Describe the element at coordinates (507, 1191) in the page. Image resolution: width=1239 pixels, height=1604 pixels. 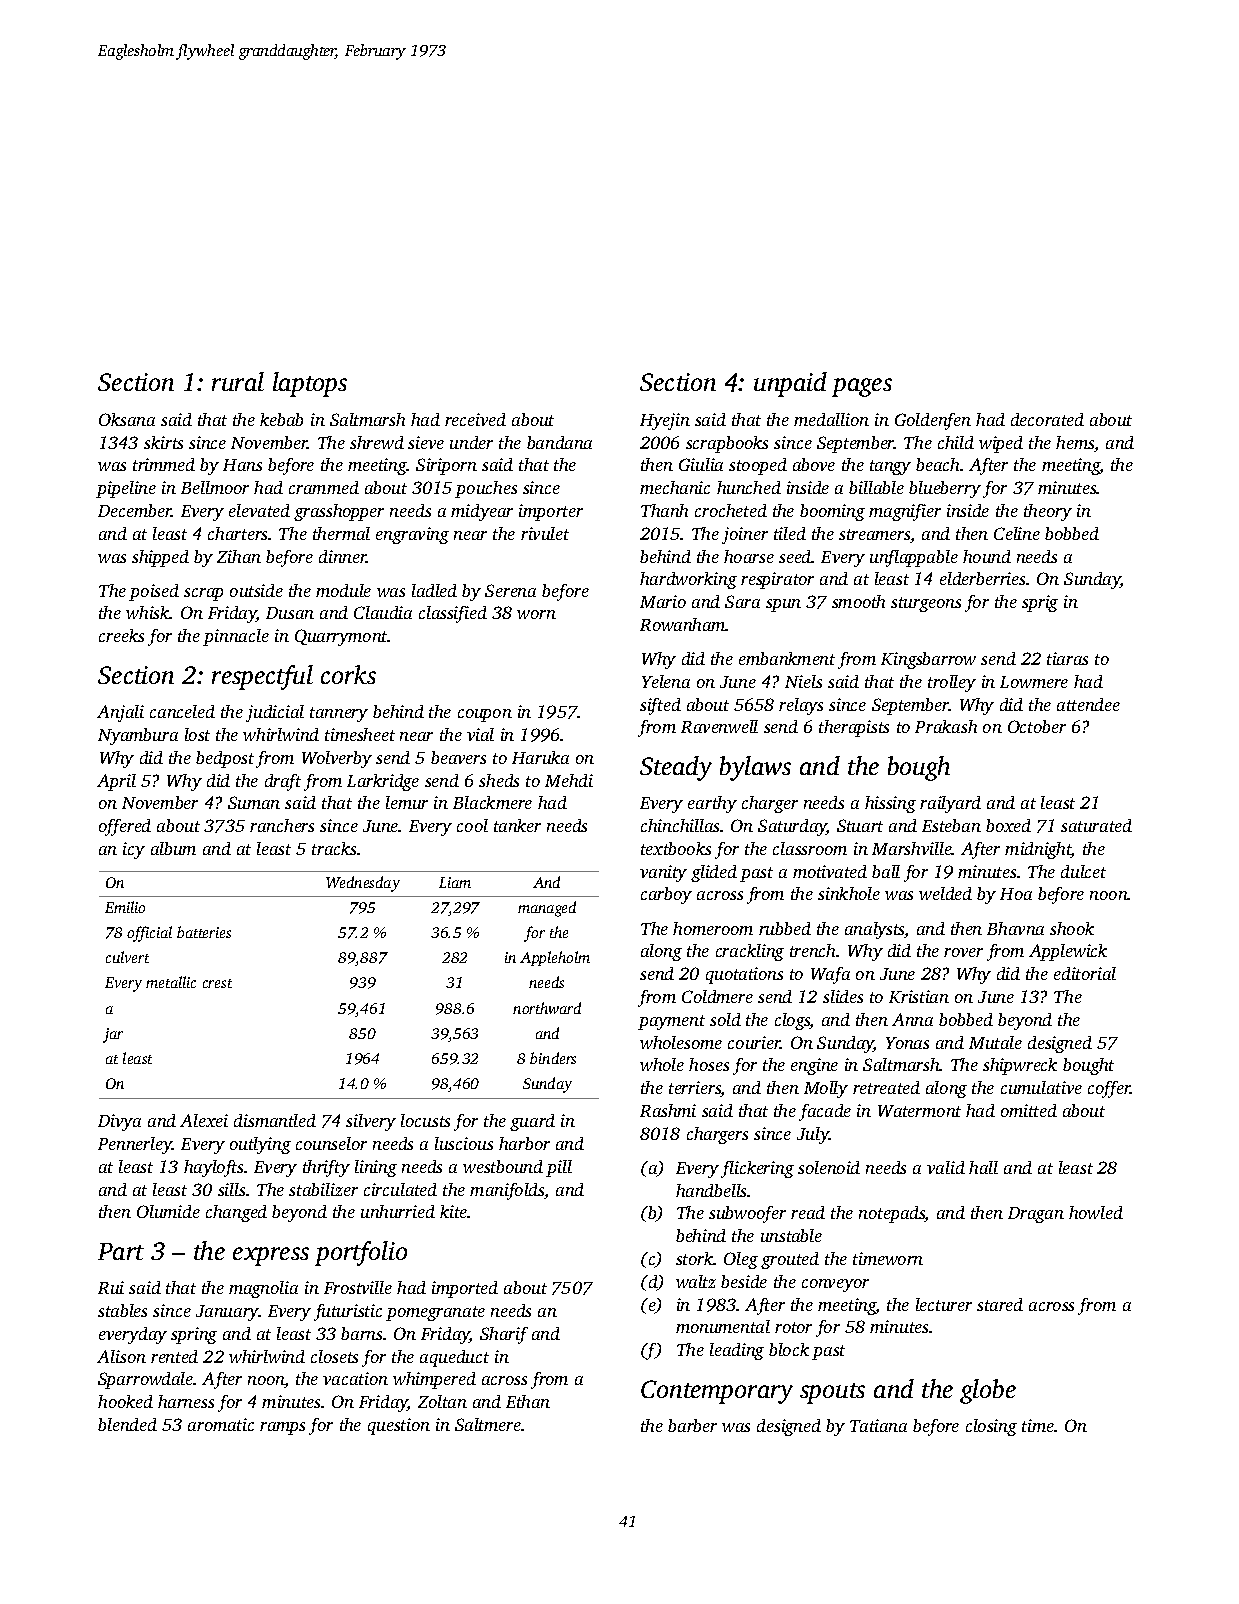
I see `manifolds` at that location.
